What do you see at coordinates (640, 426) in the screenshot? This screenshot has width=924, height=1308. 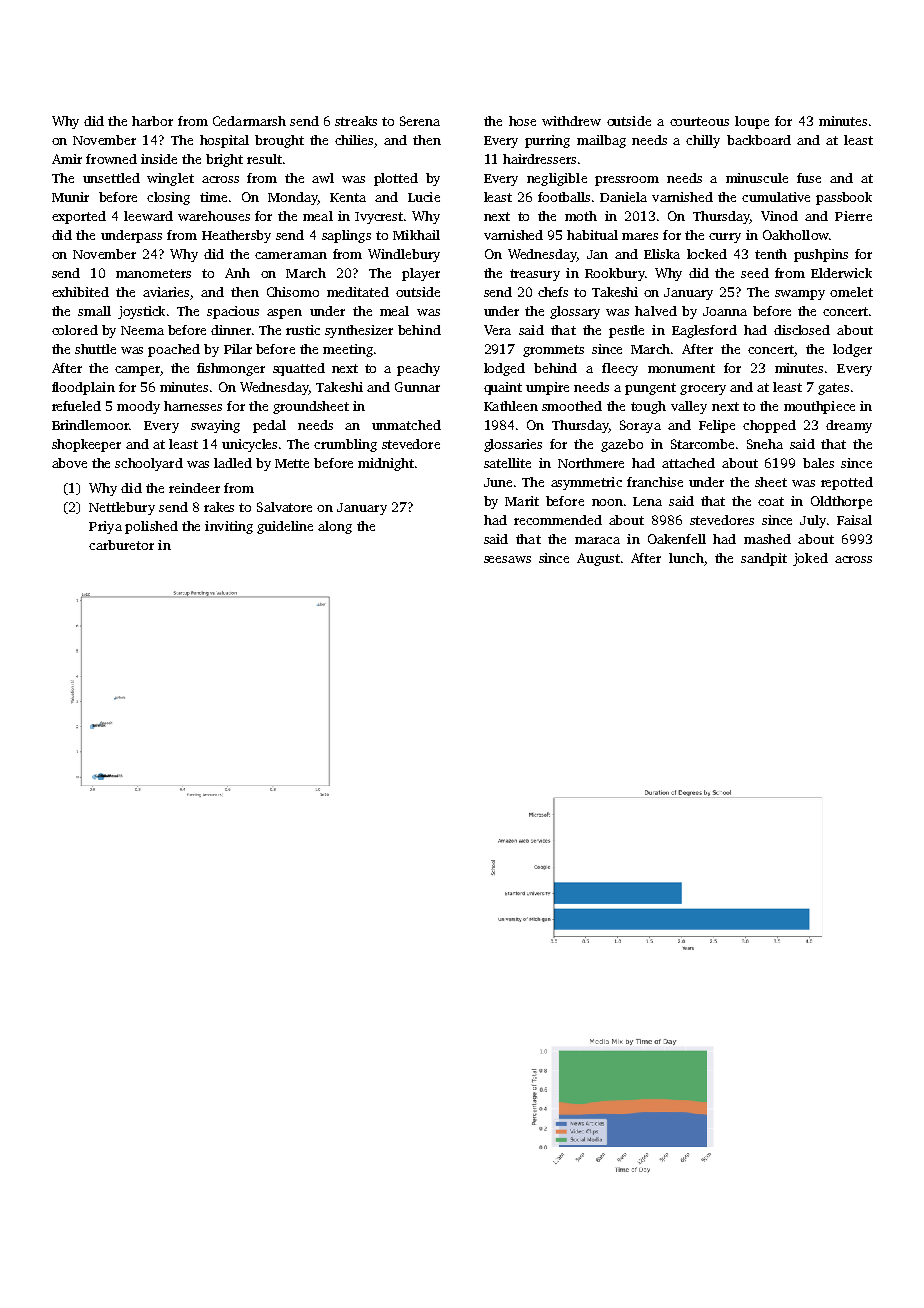 I see `Soraya` at bounding box center [640, 426].
